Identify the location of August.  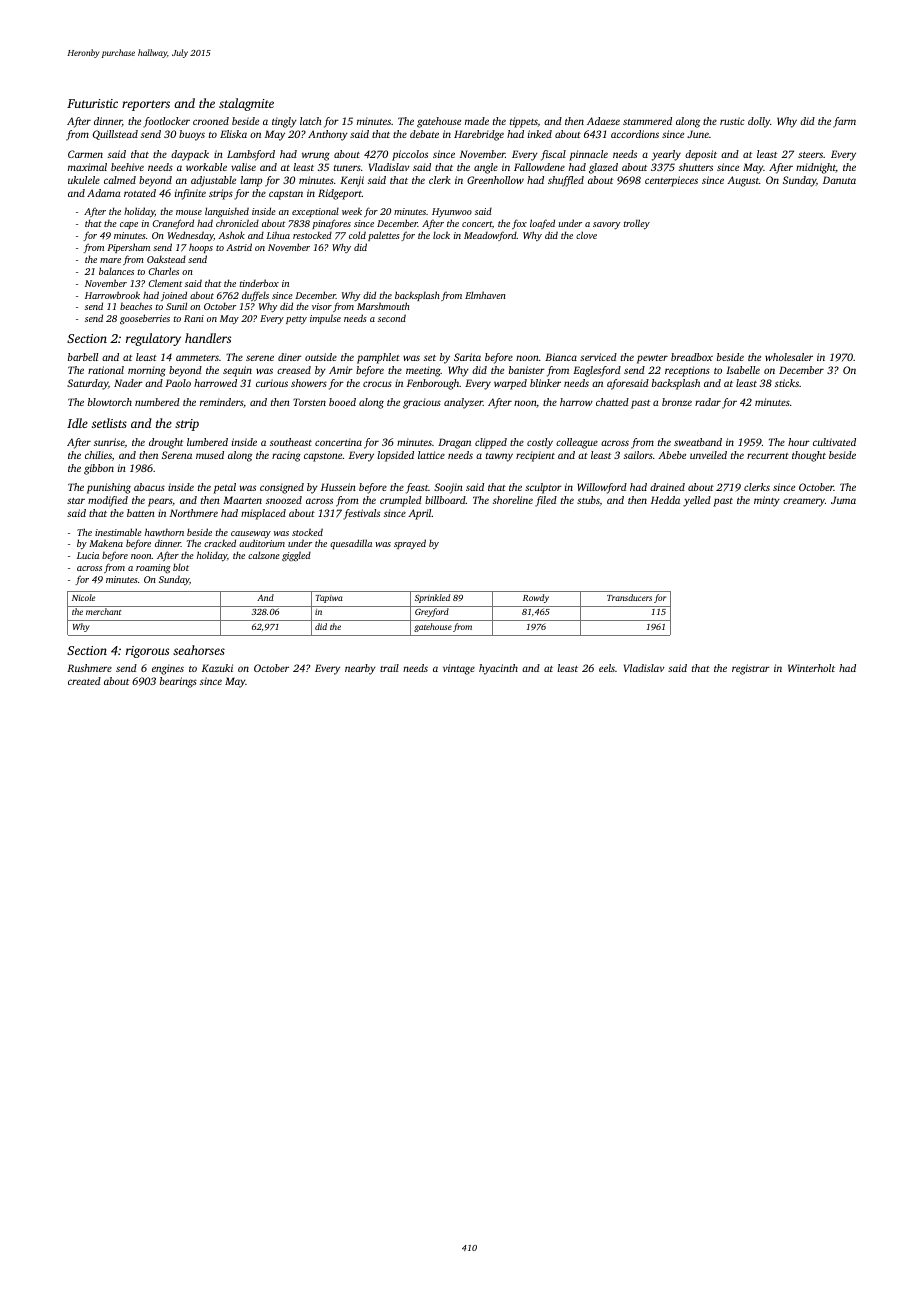
(743, 181).
